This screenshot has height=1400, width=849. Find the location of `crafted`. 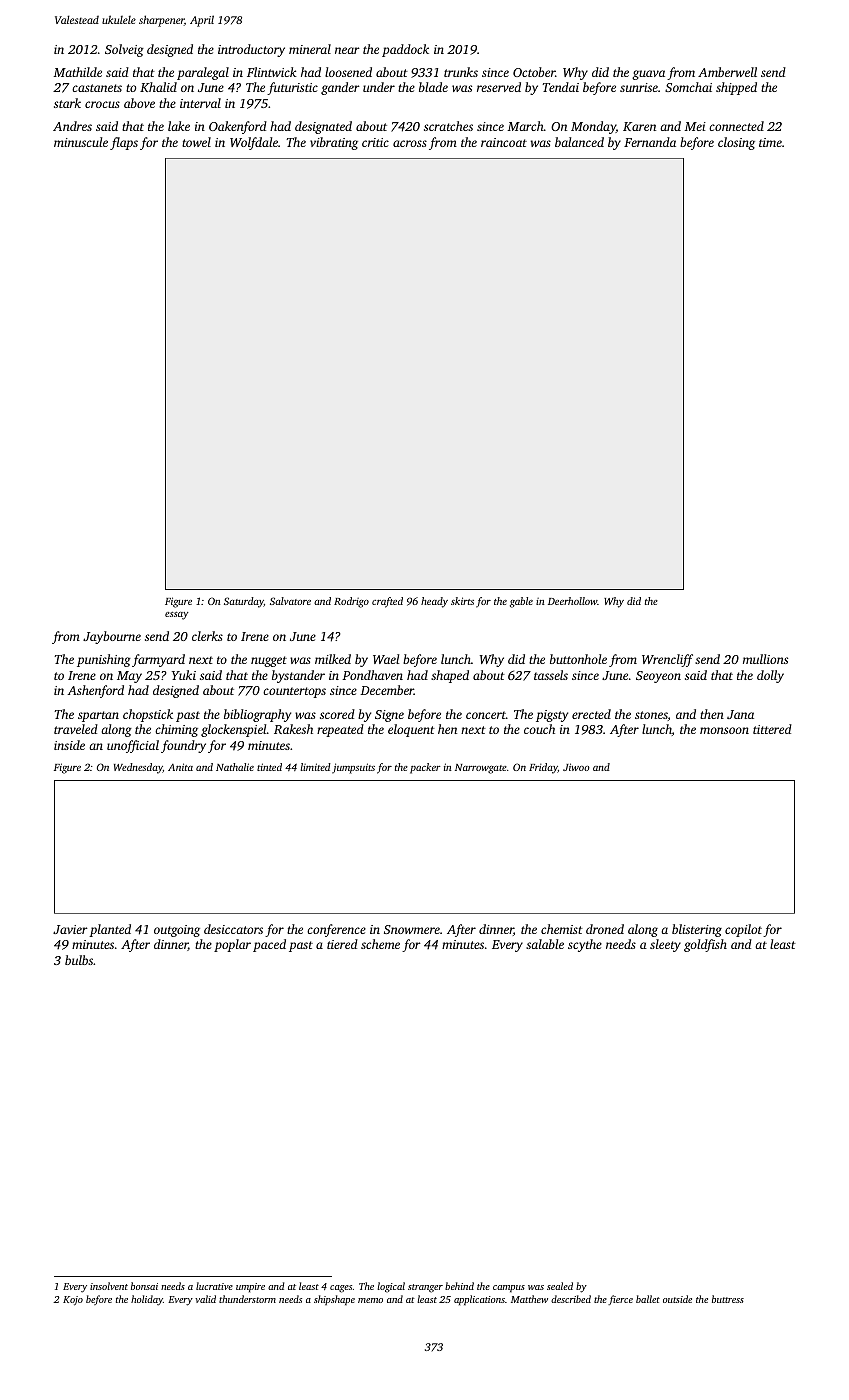

crafted is located at coordinates (387, 602).
